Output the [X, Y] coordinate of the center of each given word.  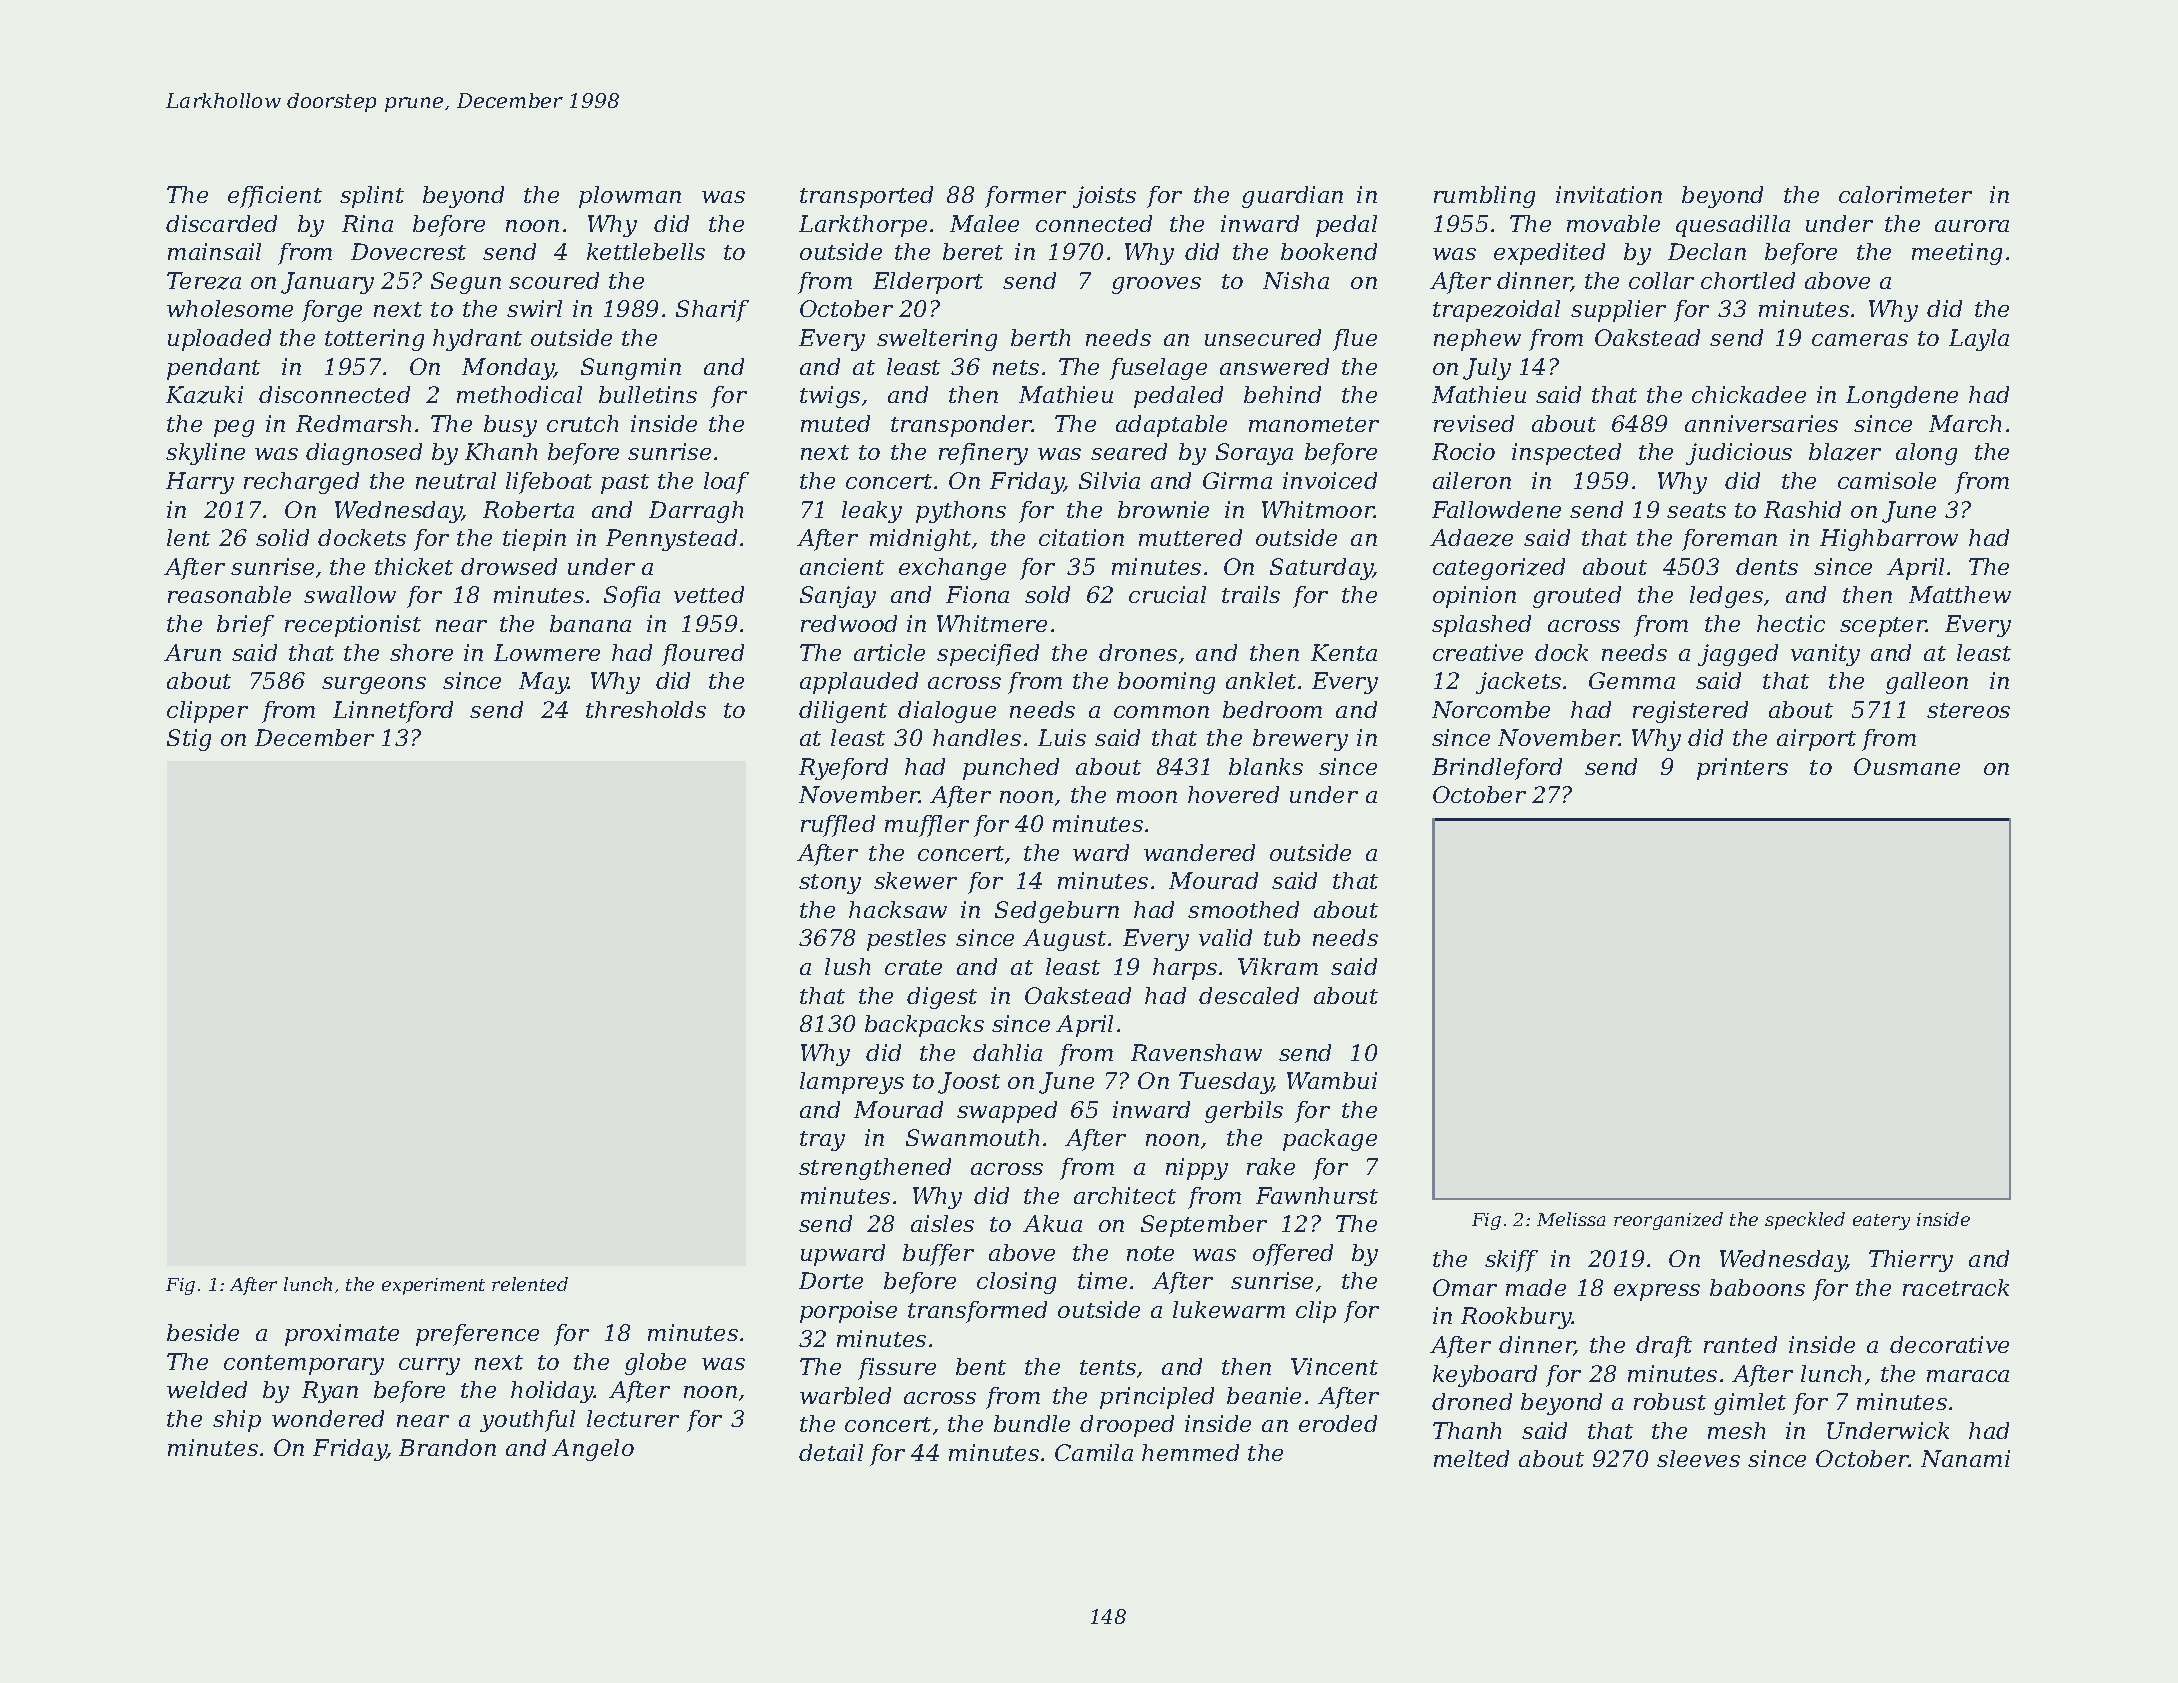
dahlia [1007, 1052]
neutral [456, 480]
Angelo [593, 1450]
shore [421, 652]
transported [866, 197]
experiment [433, 1286]
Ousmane [1907, 766]
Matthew [1960, 594]
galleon [1927, 683]
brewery [1300, 740]
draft [1664, 1347]
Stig [189, 740]
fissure [897, 1369]
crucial [1167, 594]
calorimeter [1905, 194]
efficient [275, 197]
